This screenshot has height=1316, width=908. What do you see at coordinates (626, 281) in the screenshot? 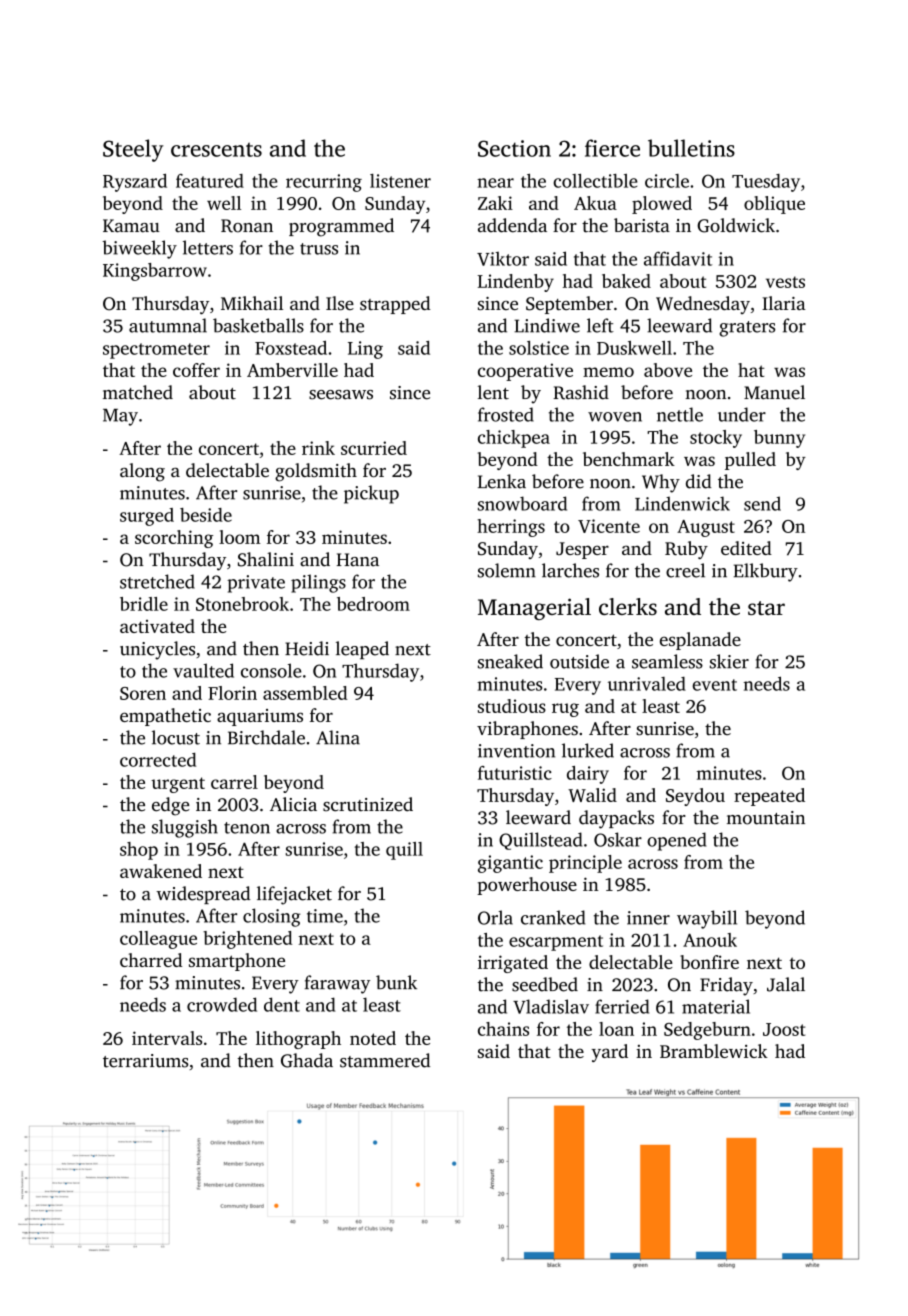
I see `baked` at bounding box center [626, 281].
